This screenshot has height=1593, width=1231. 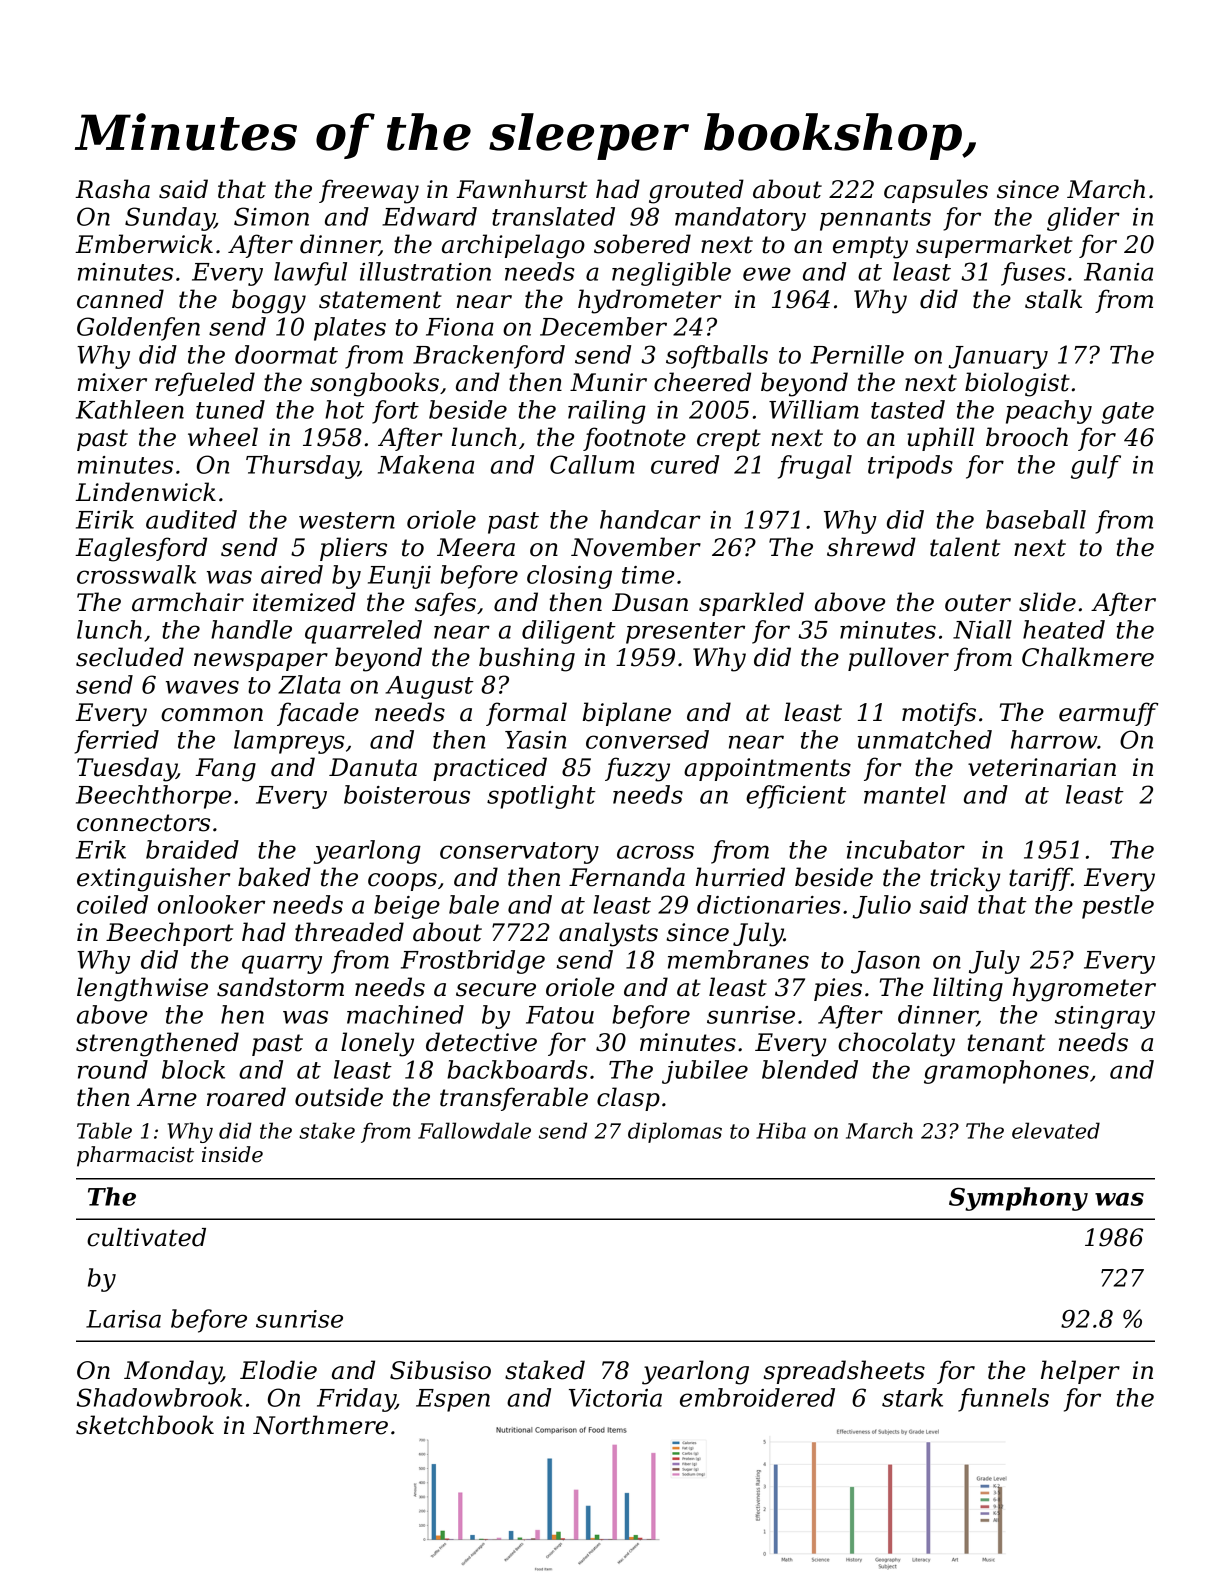 What do you see at coordinates (145, 1425) in the screenshot?
I see `sketchbook` at bounding box center [145, 1425].
